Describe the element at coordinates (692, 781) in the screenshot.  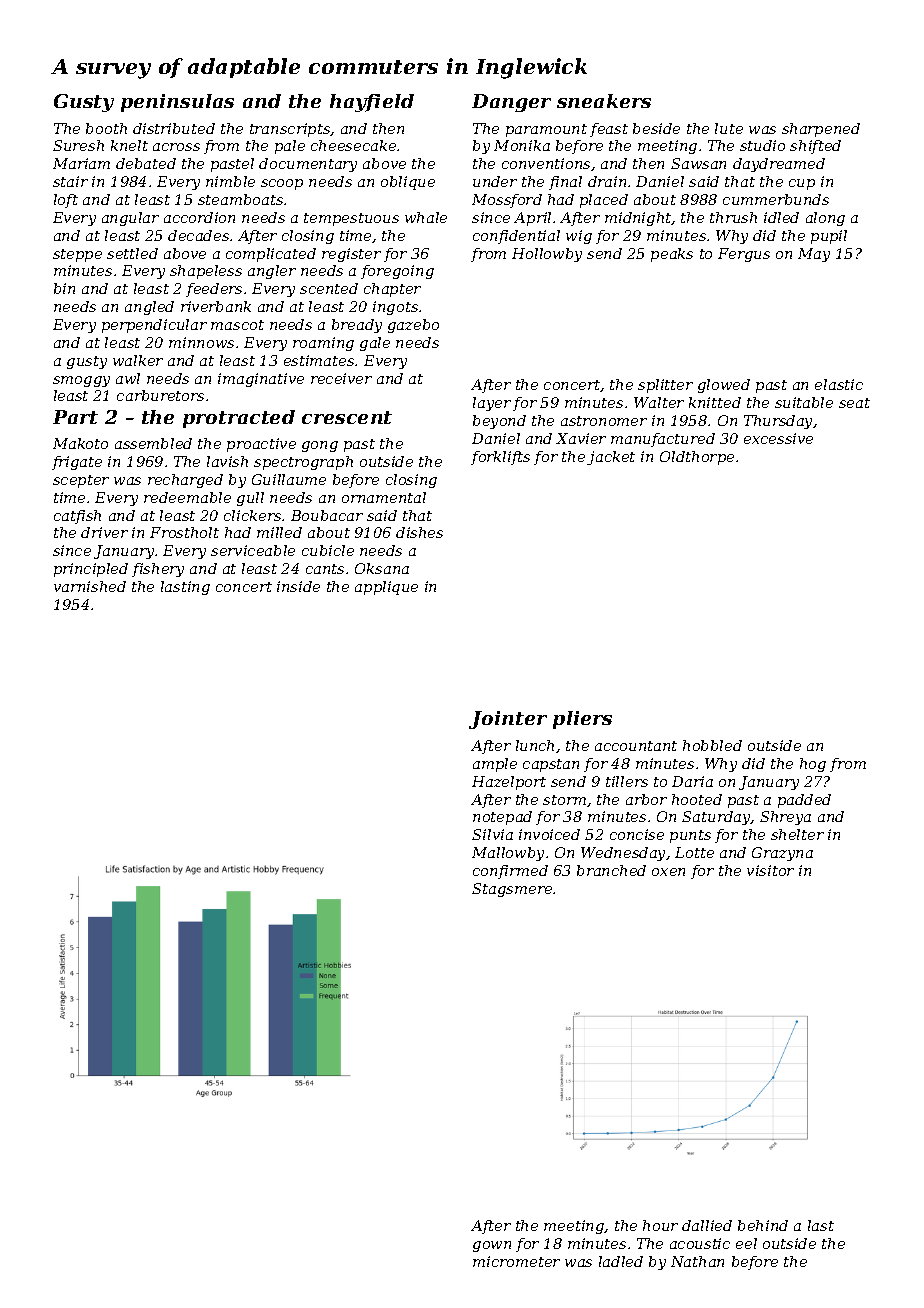
I see `Daria` at that location.
